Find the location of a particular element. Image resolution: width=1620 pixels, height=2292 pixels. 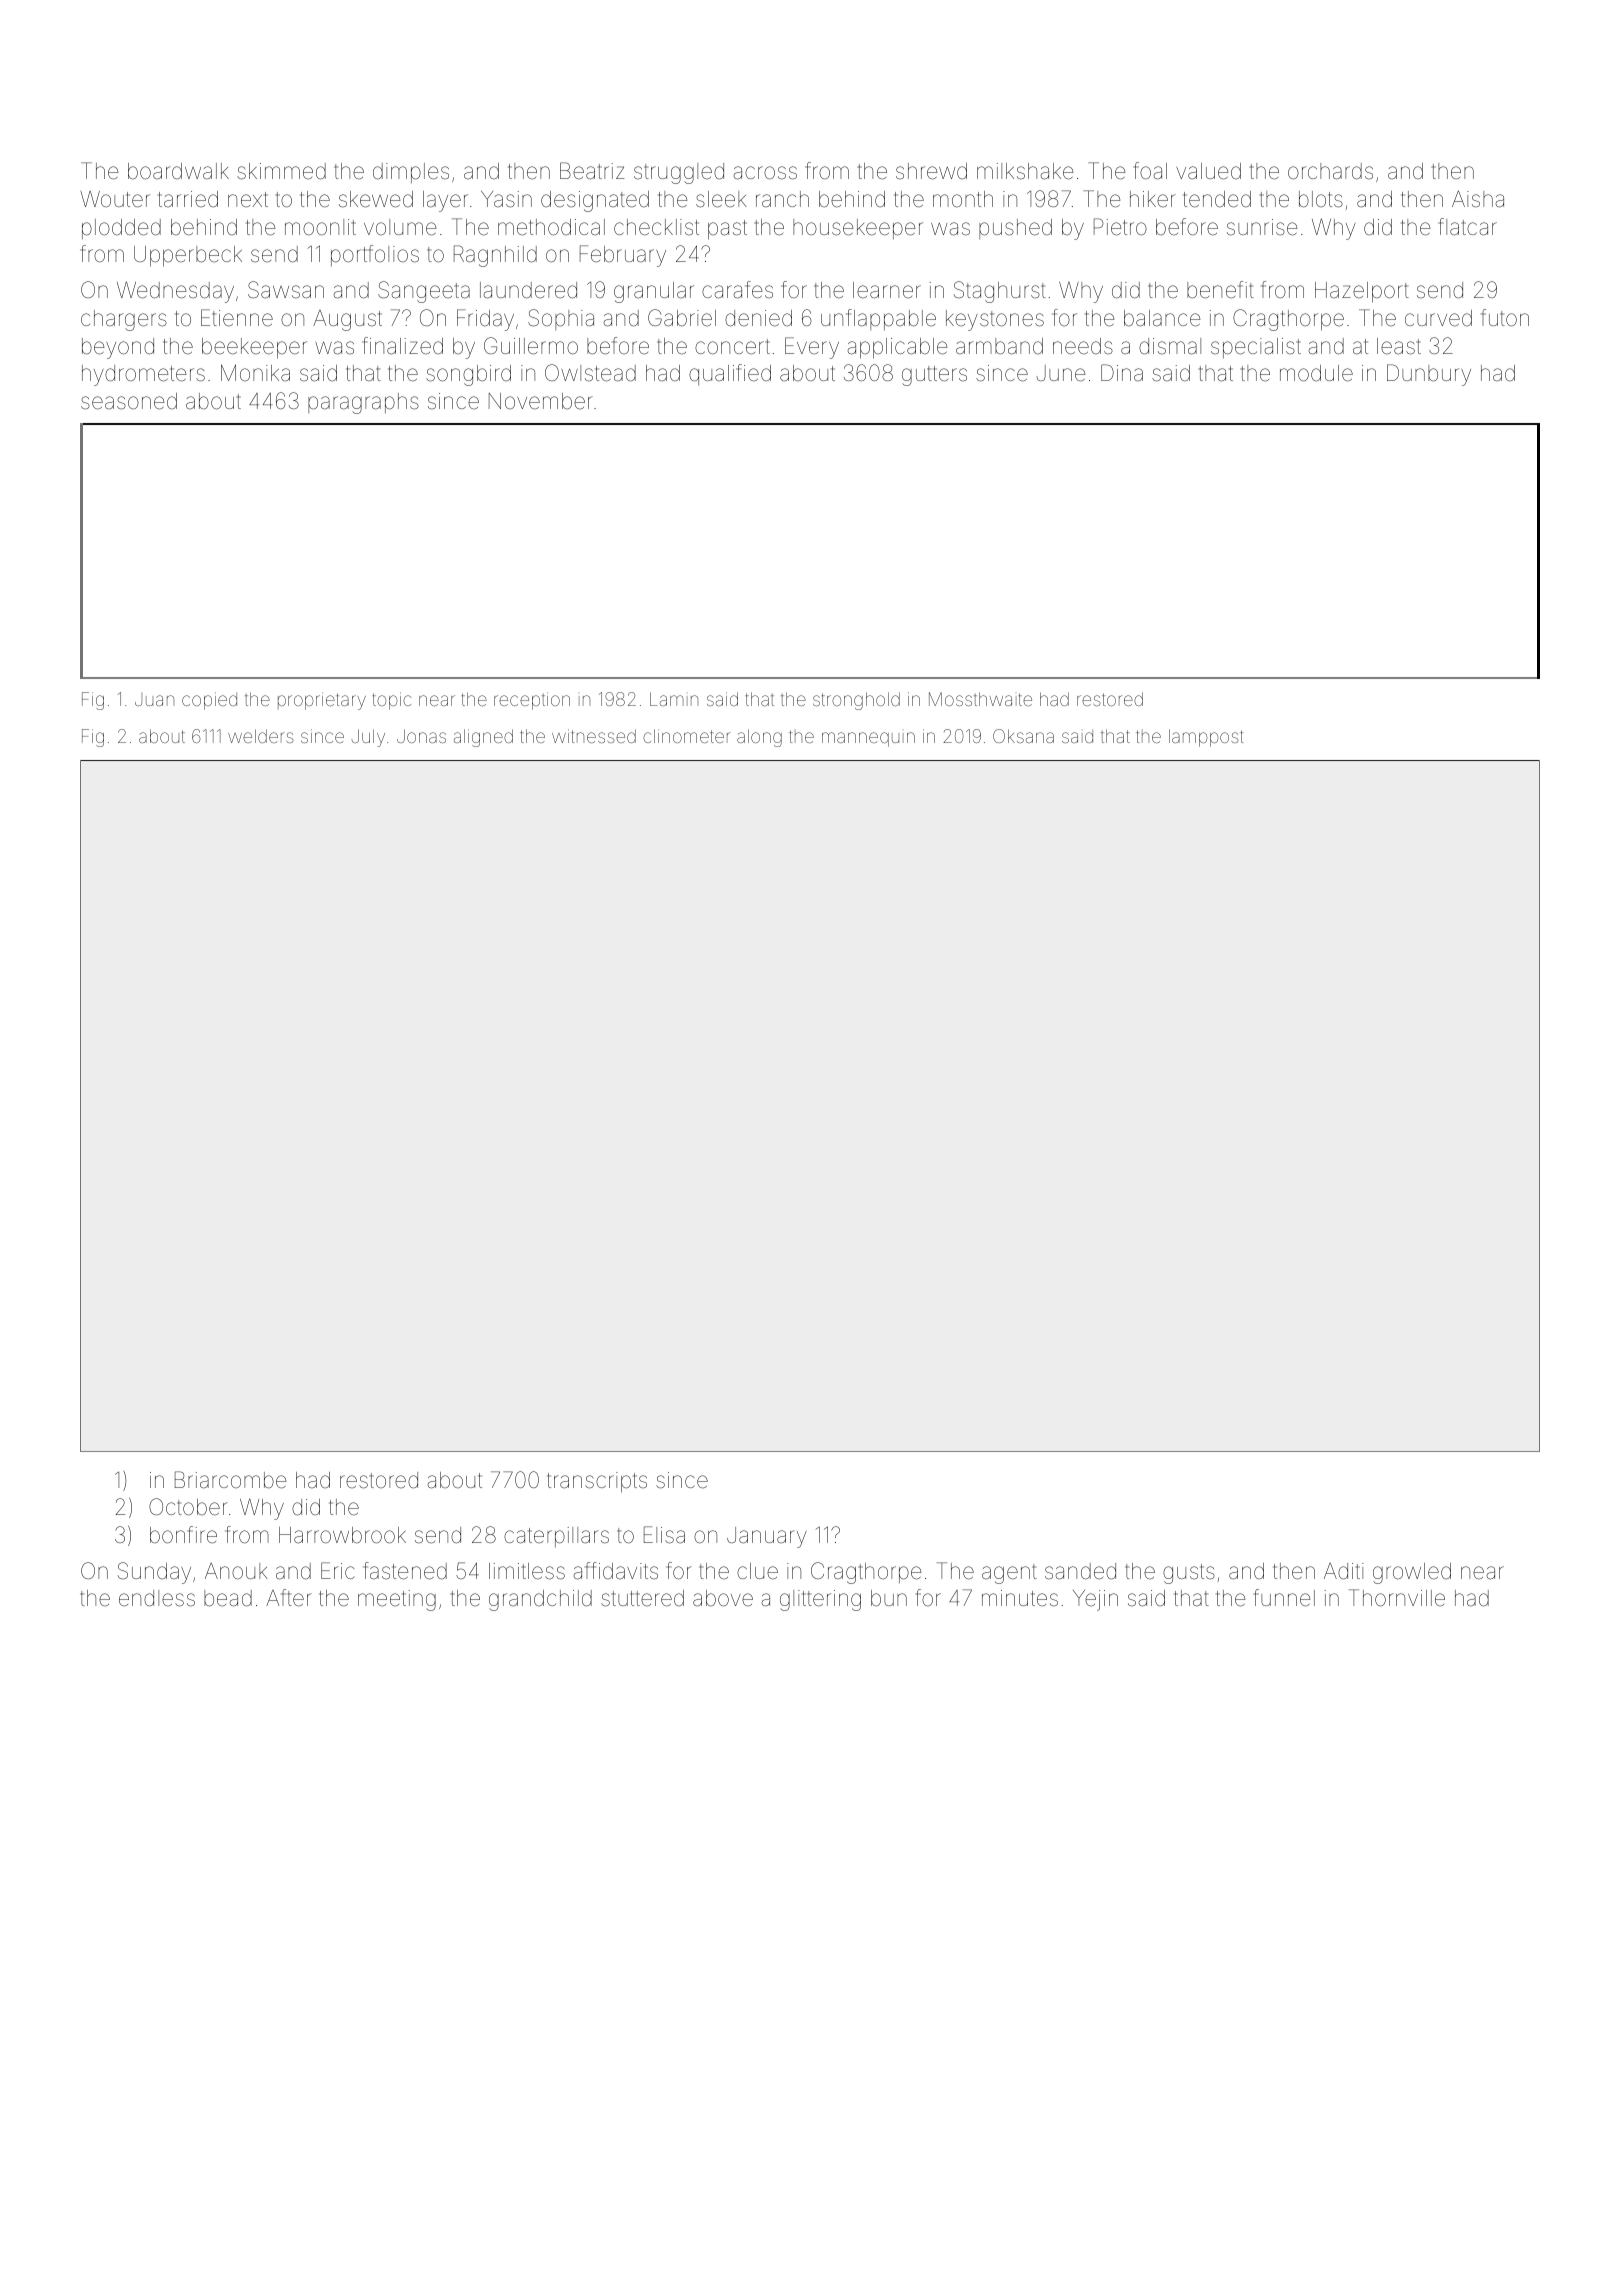

welders is located at coordinates (261, 736).
